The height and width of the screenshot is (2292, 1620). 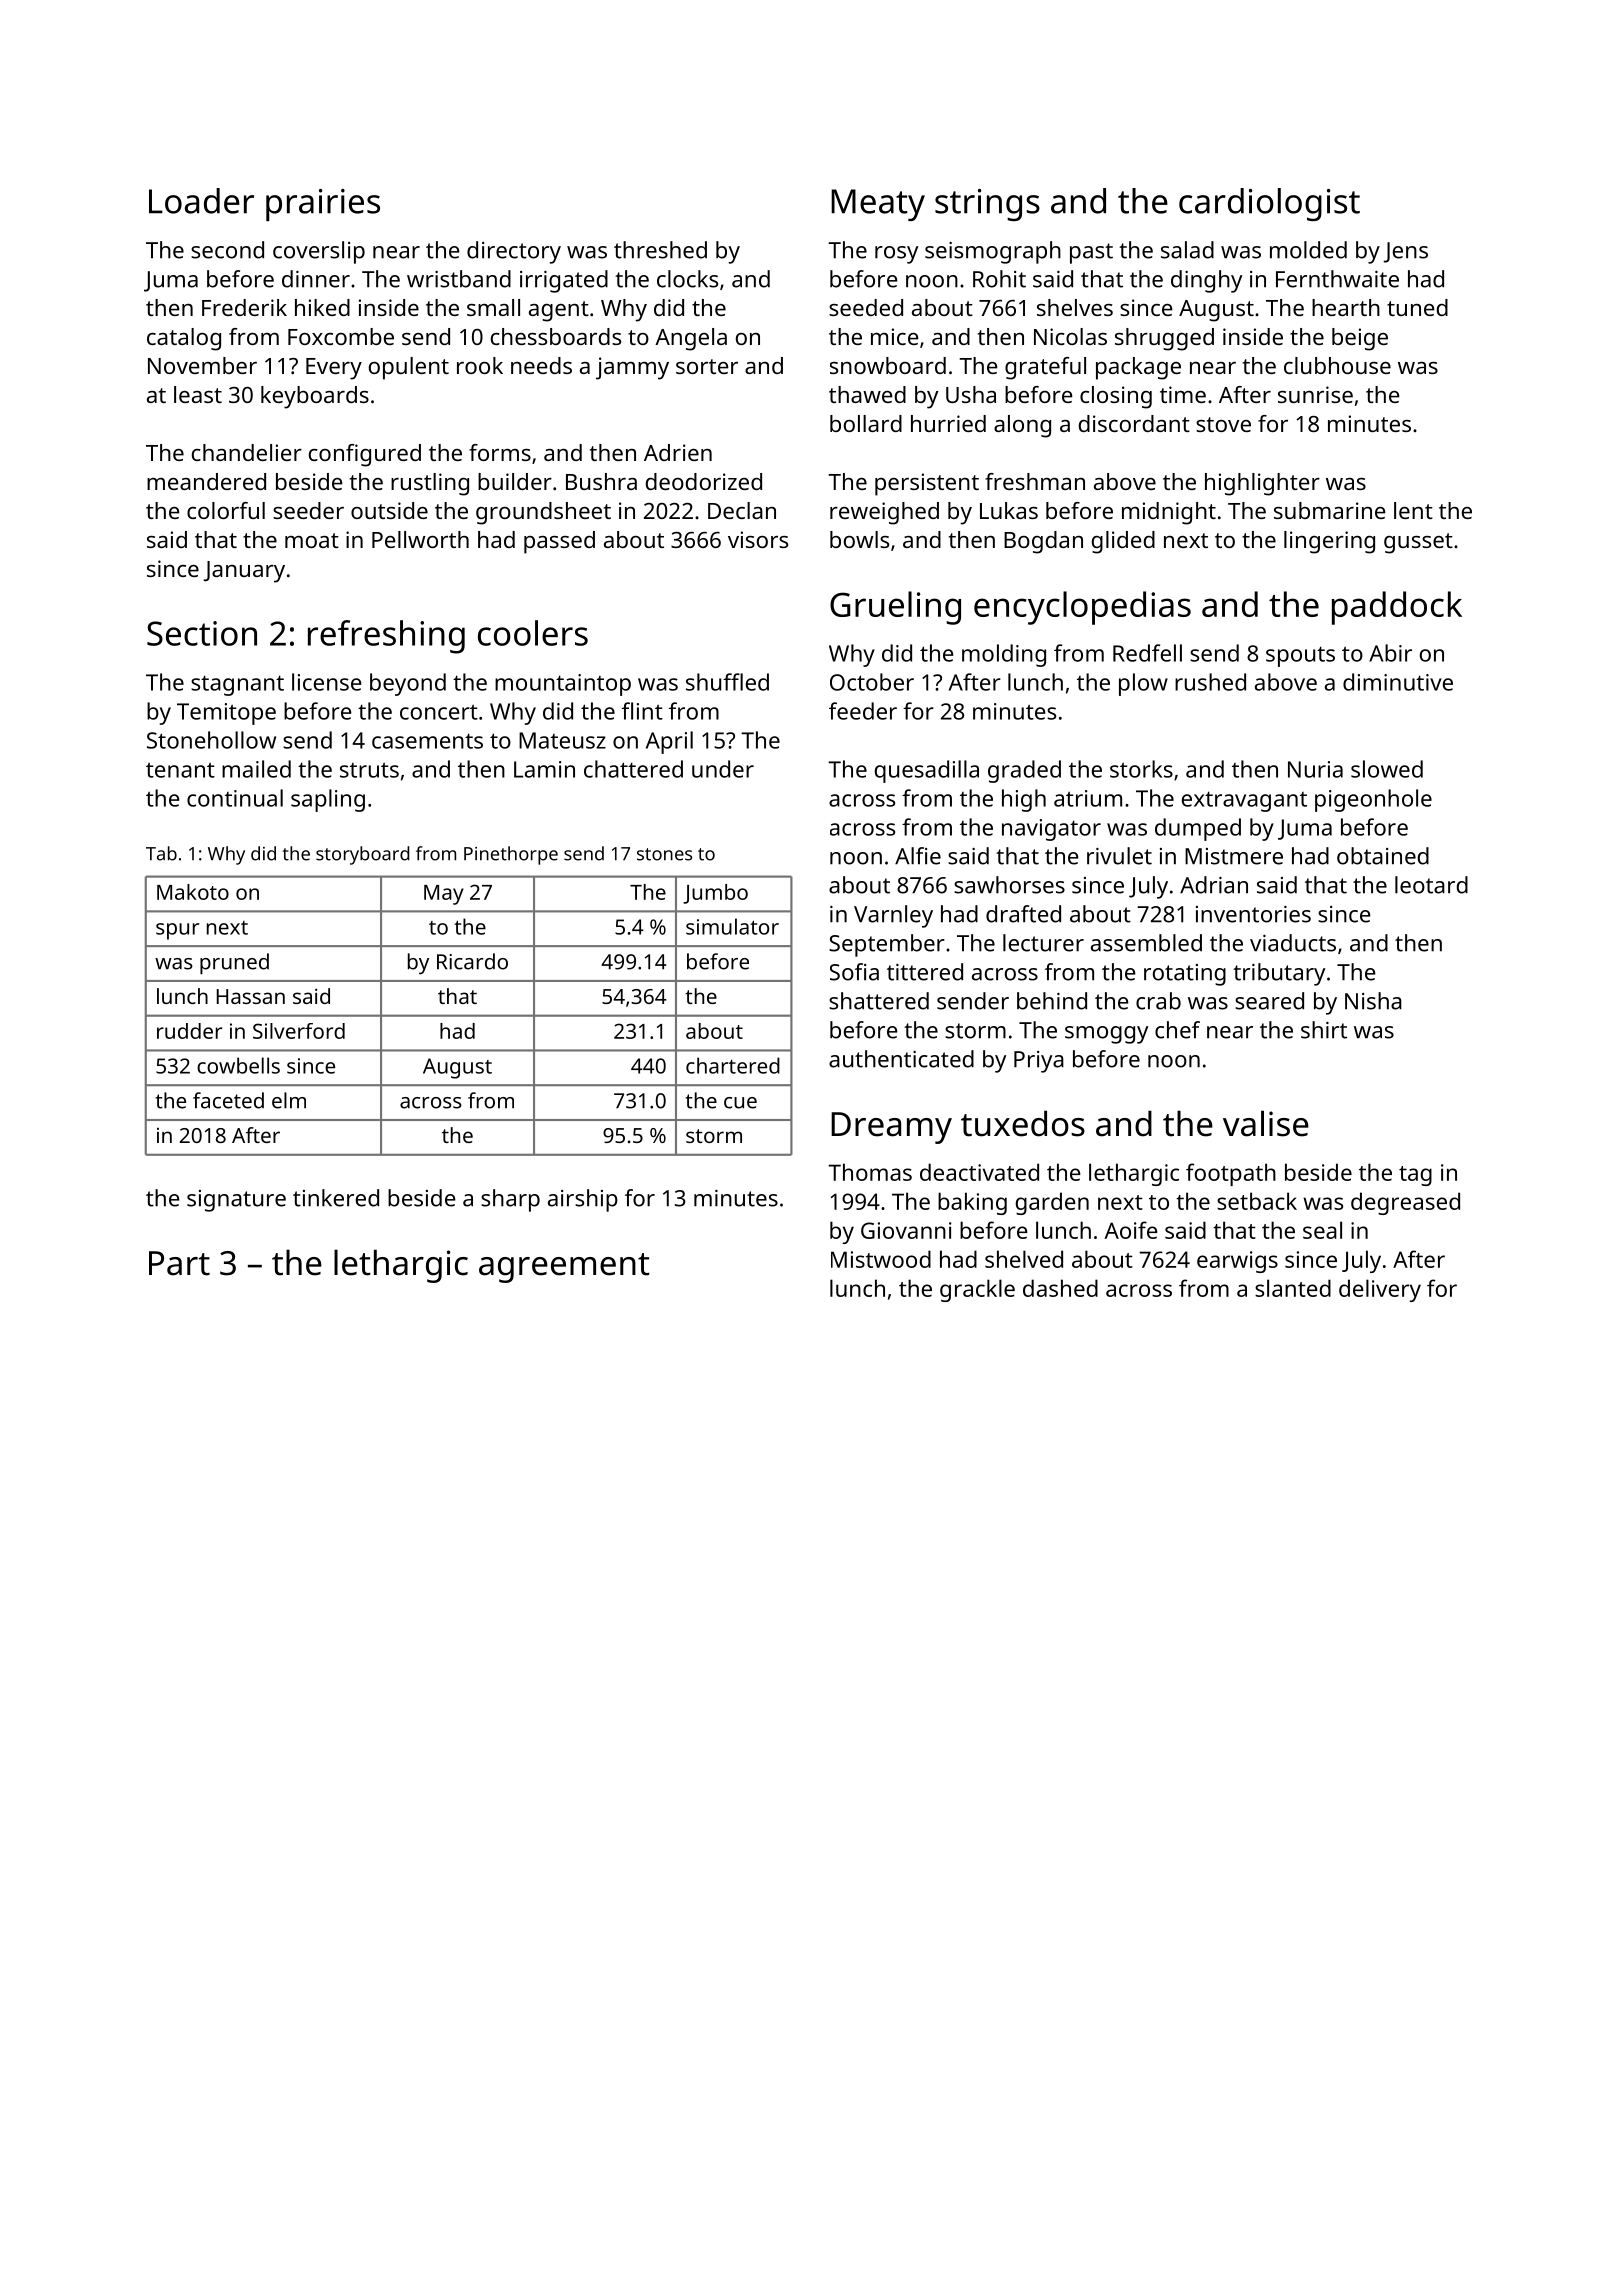 I want to click on Meaty, so click(x=878, y=205).
